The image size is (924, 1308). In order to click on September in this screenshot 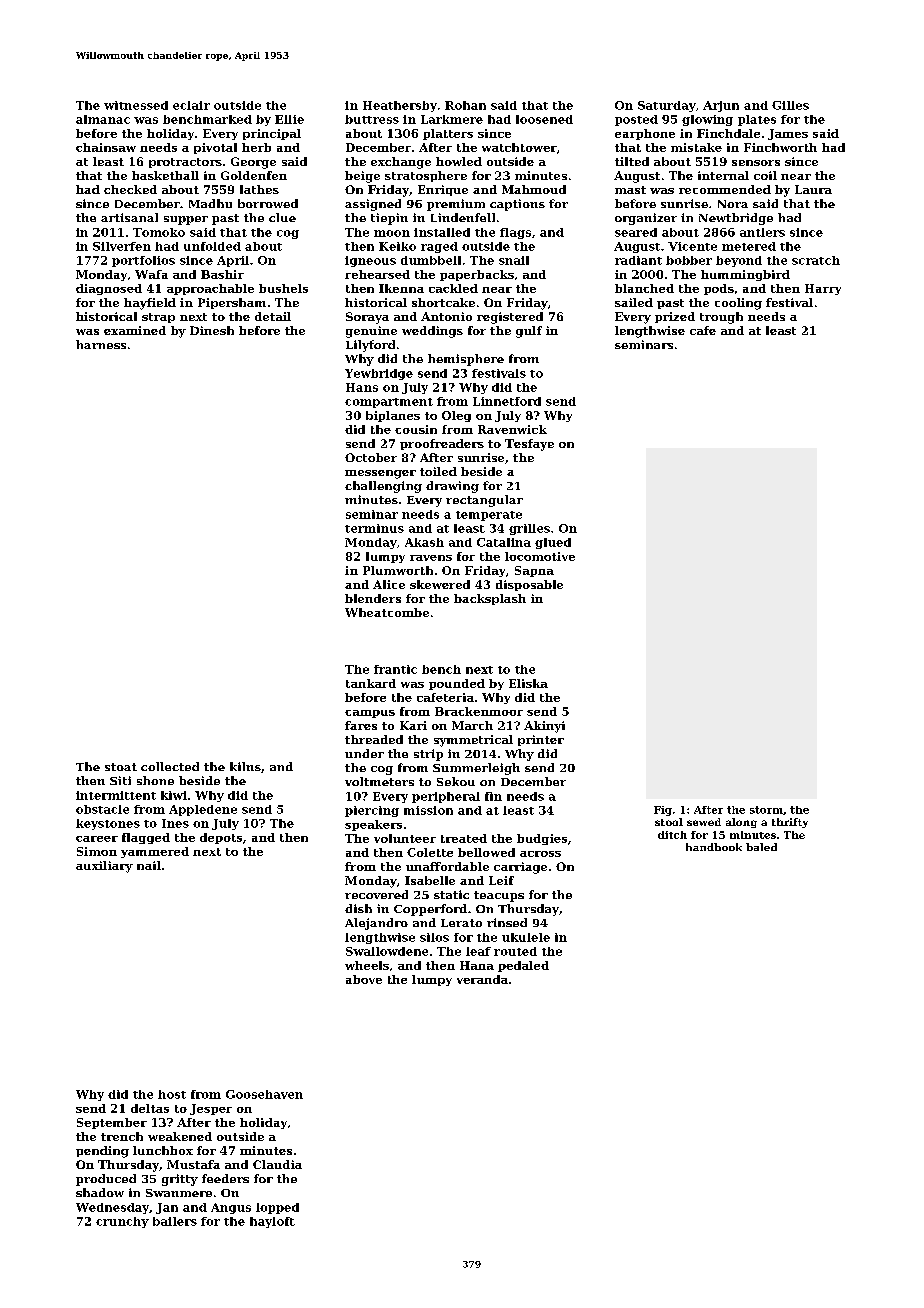, I will do `click(112, 1123)`.
